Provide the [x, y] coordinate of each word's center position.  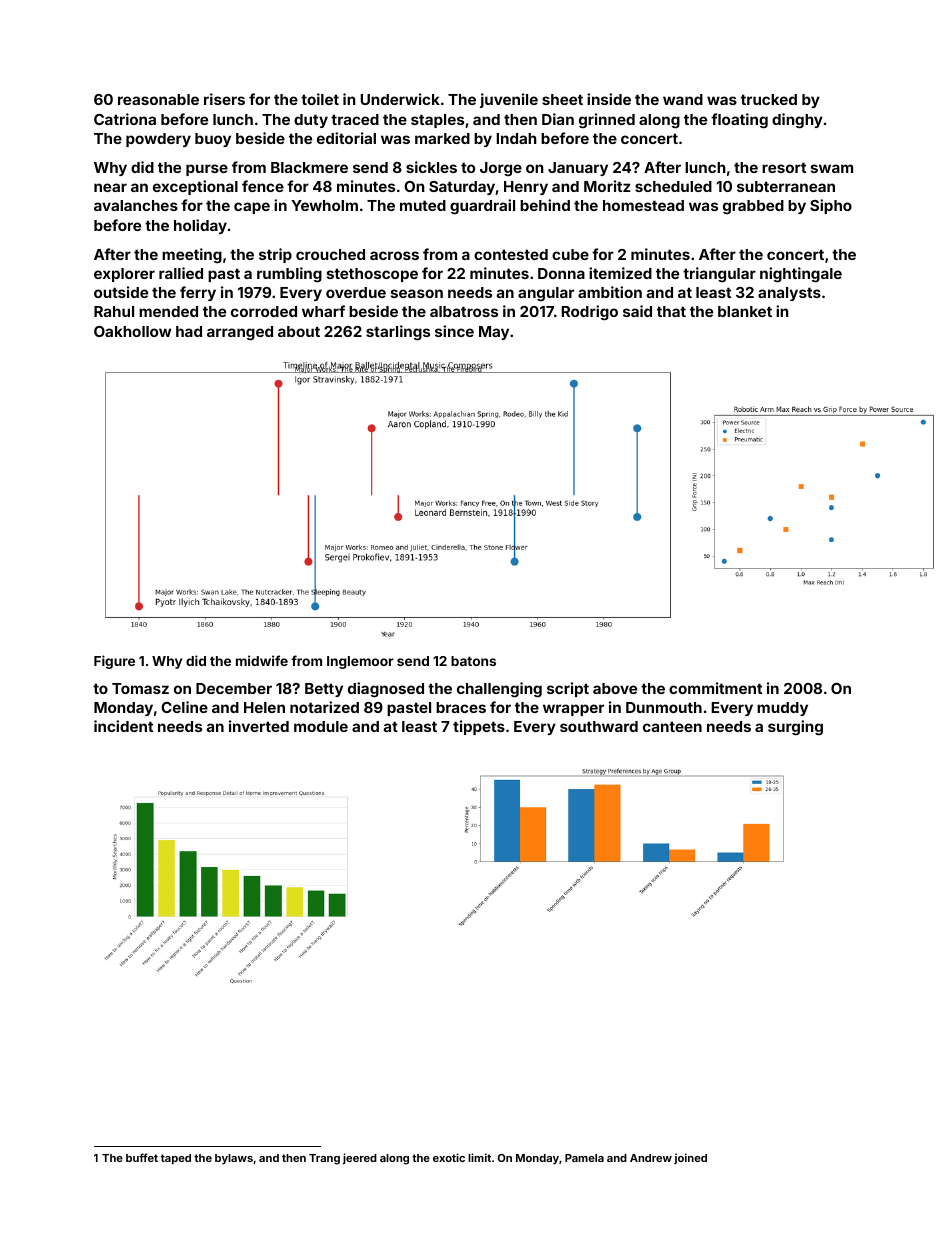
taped [176, 1159]
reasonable [158, 99]
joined [690, 1158]
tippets [479, 727]
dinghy [797, 121]
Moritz [607, 186]
